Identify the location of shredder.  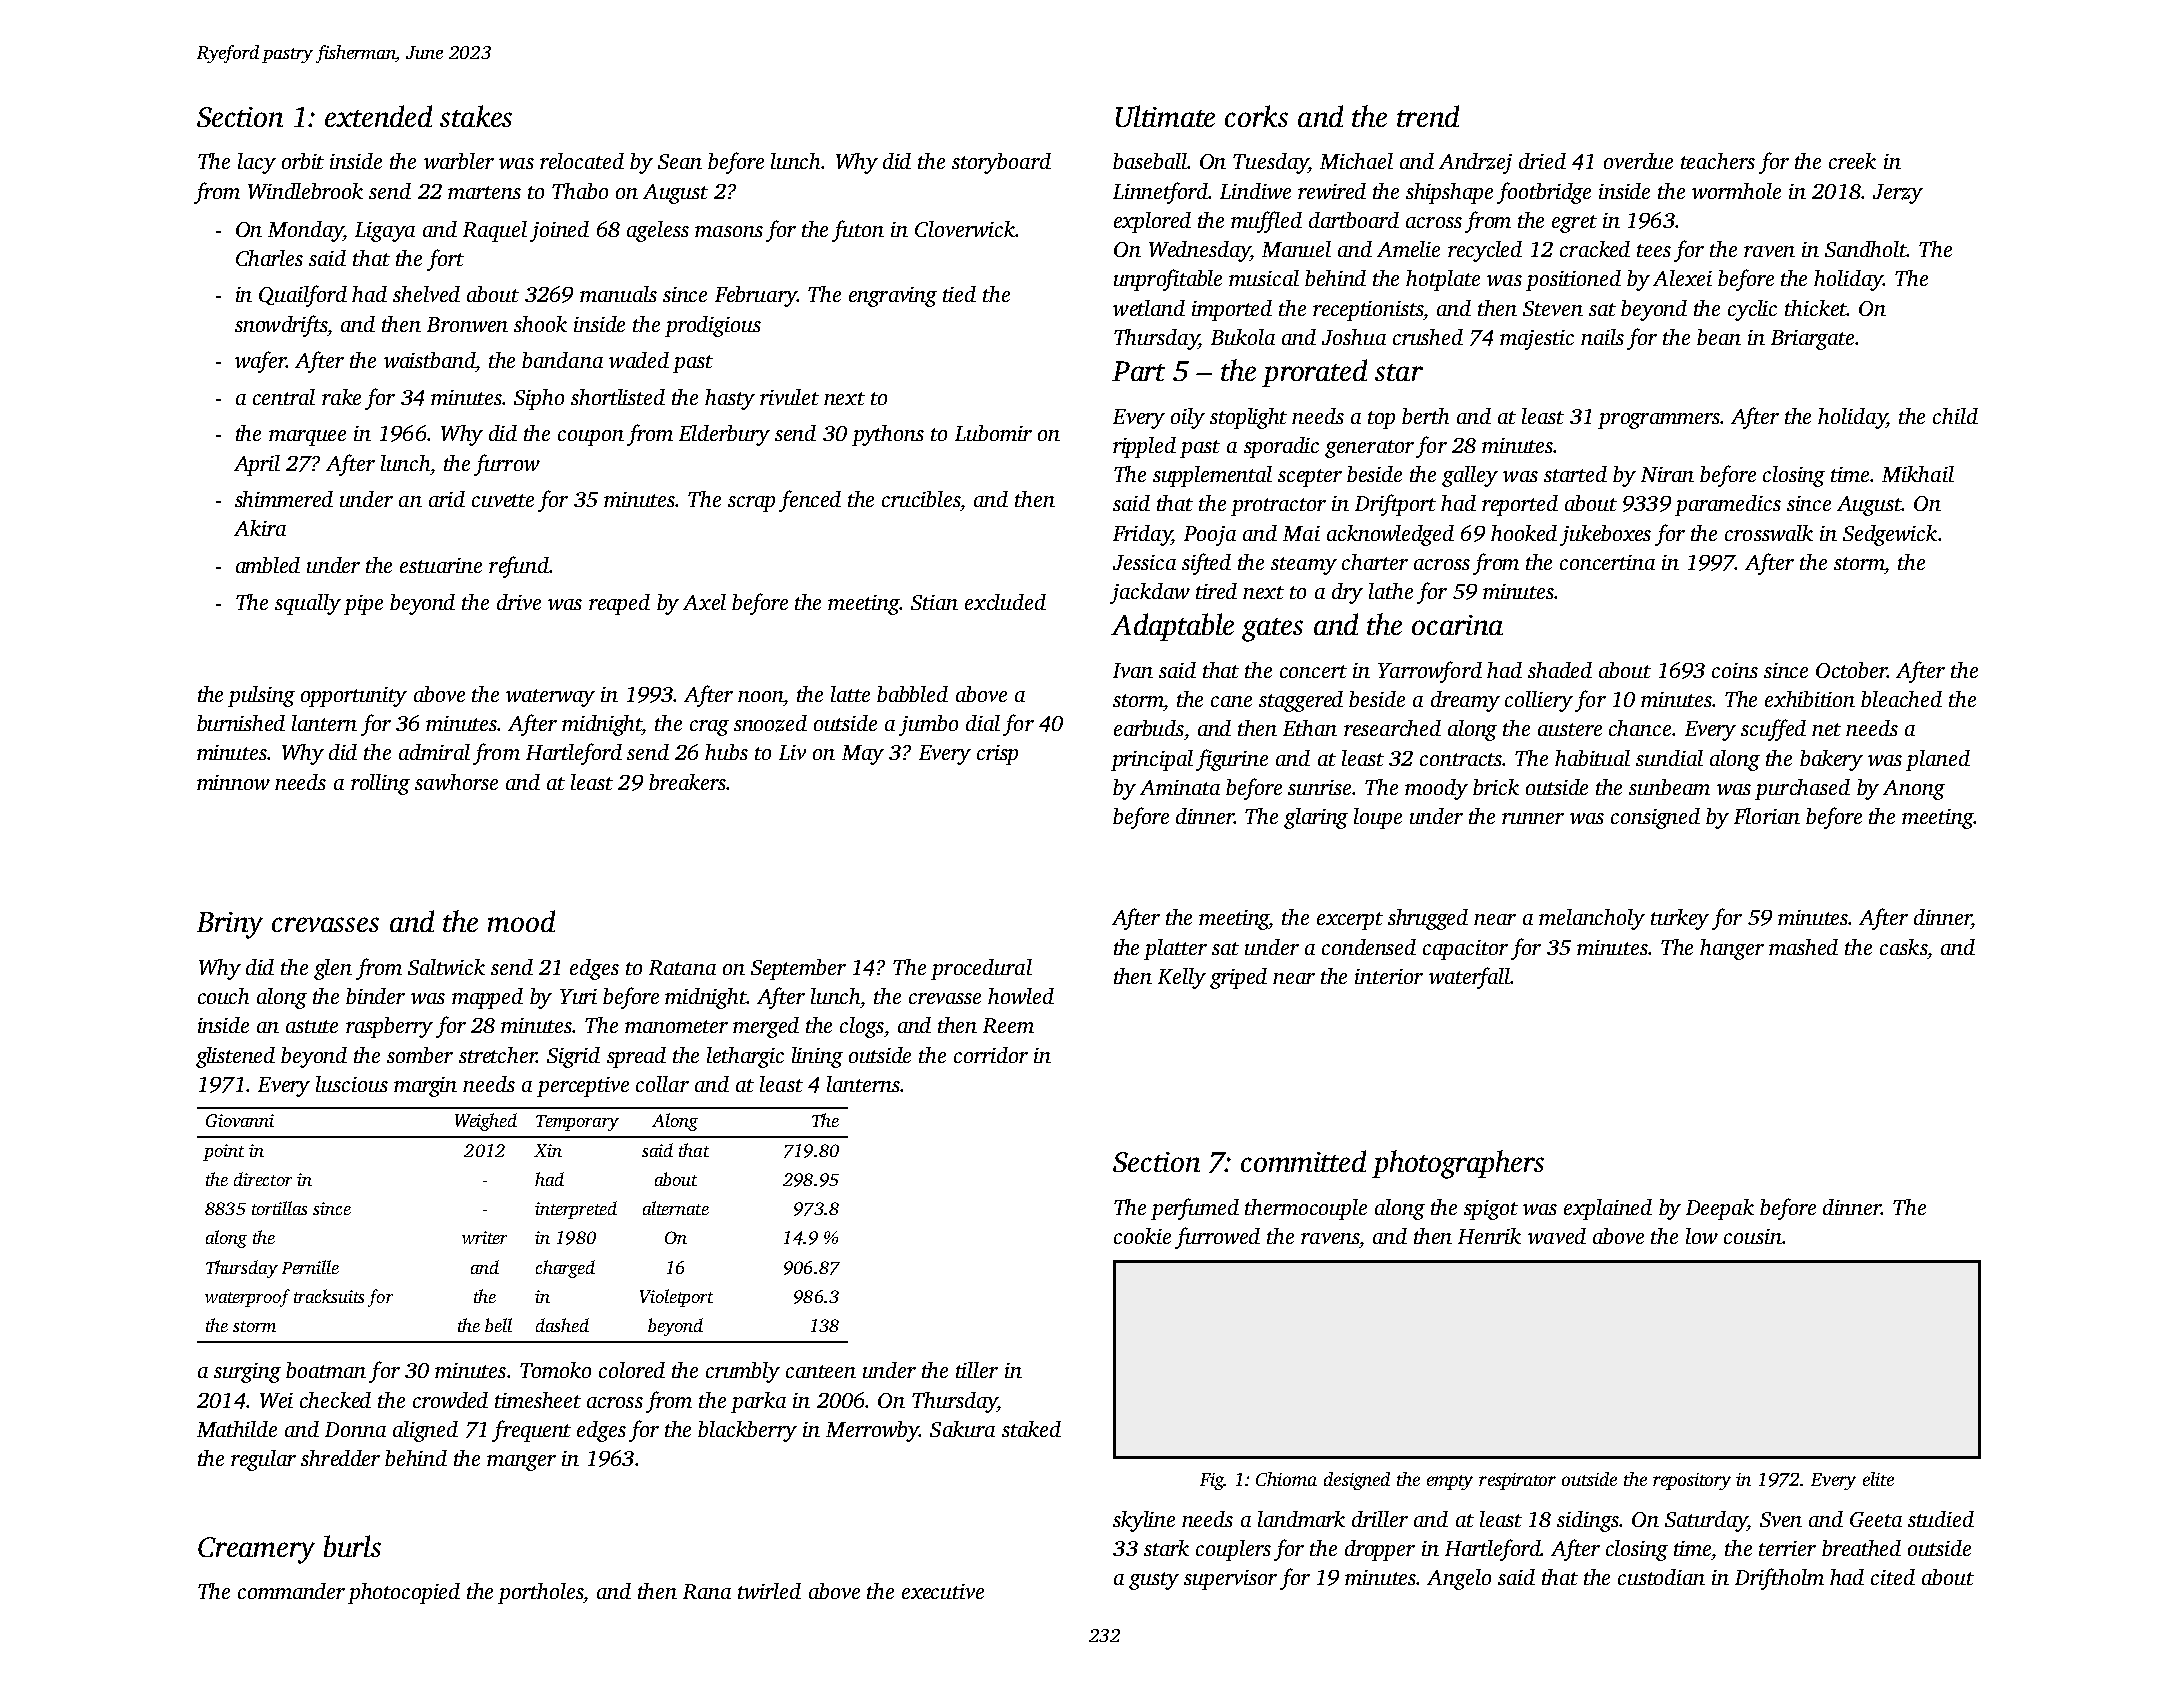
(340, 1458).
